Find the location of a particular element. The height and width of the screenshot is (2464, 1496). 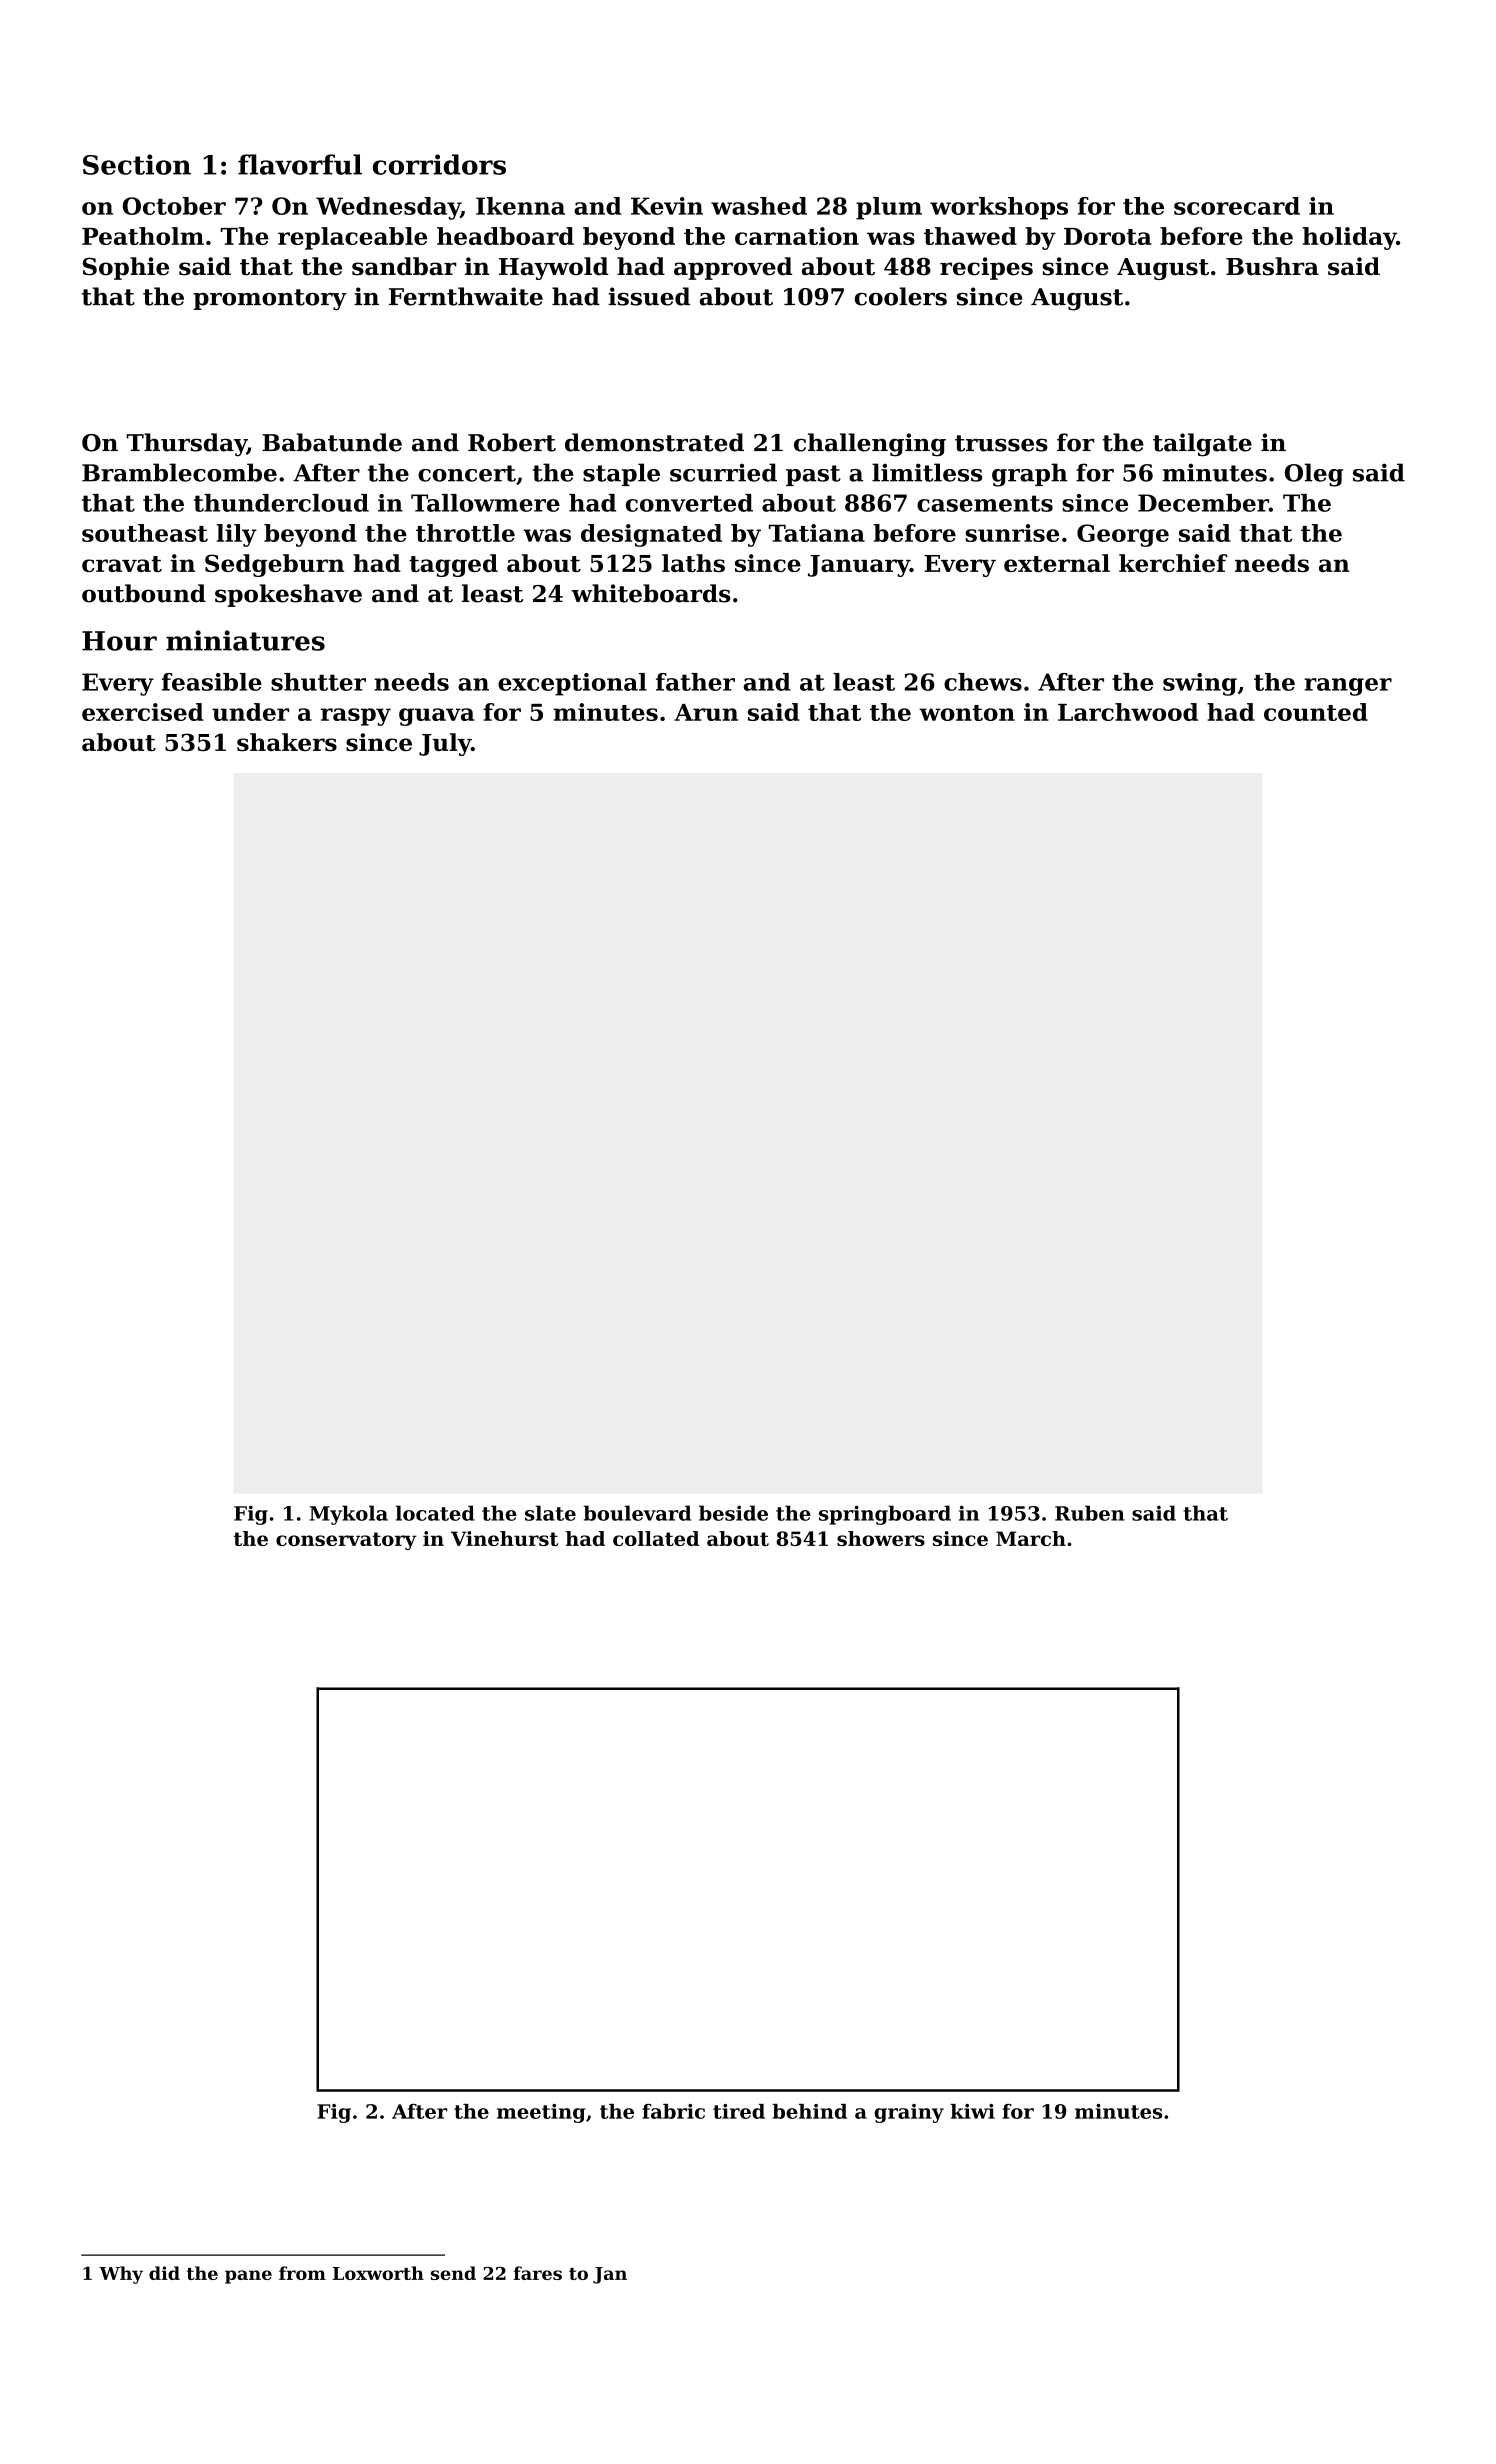

springboard is located at coordinates (885, 1515).
